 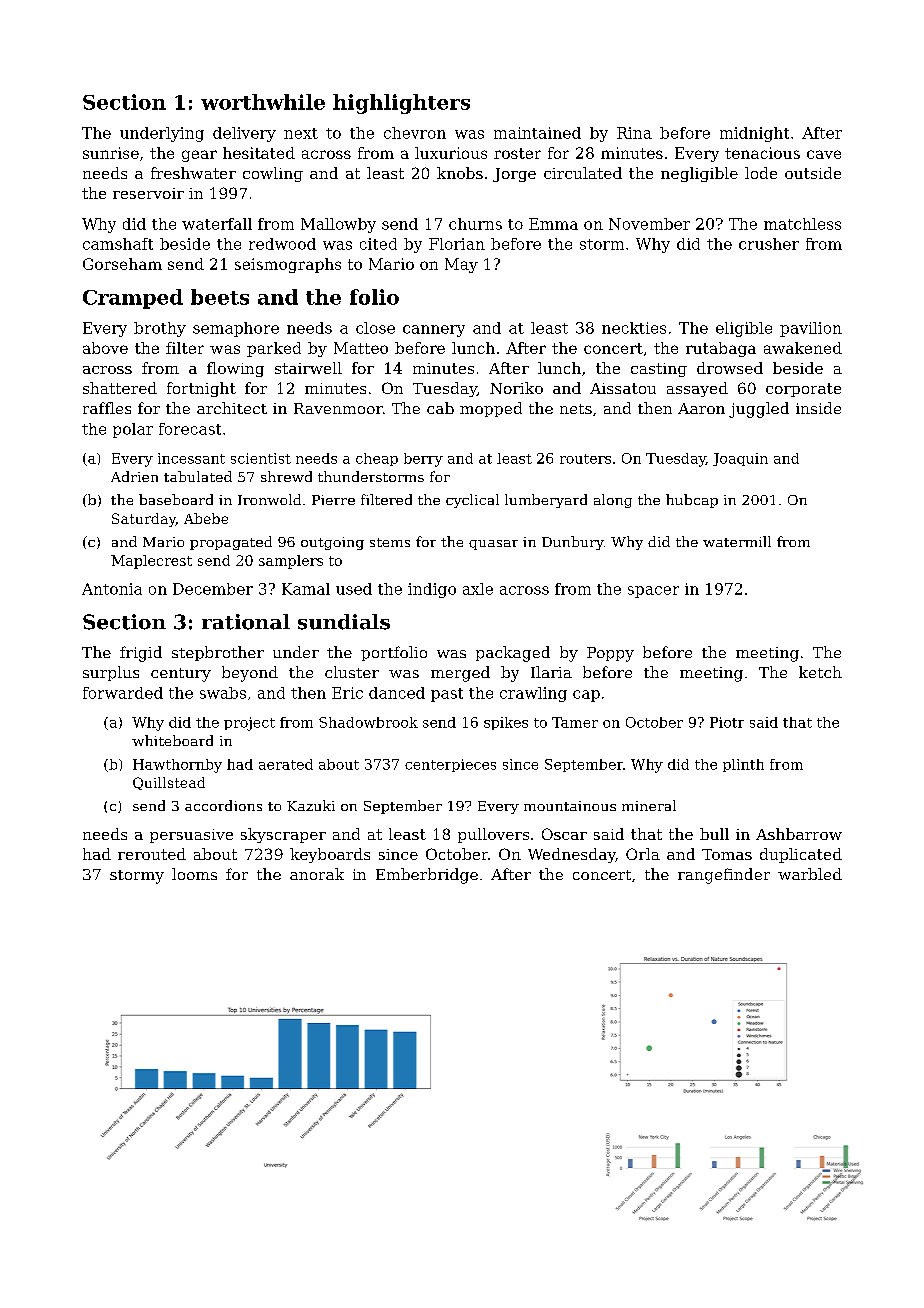 I want to click on Dunbury, so click(x=573, y=543).
